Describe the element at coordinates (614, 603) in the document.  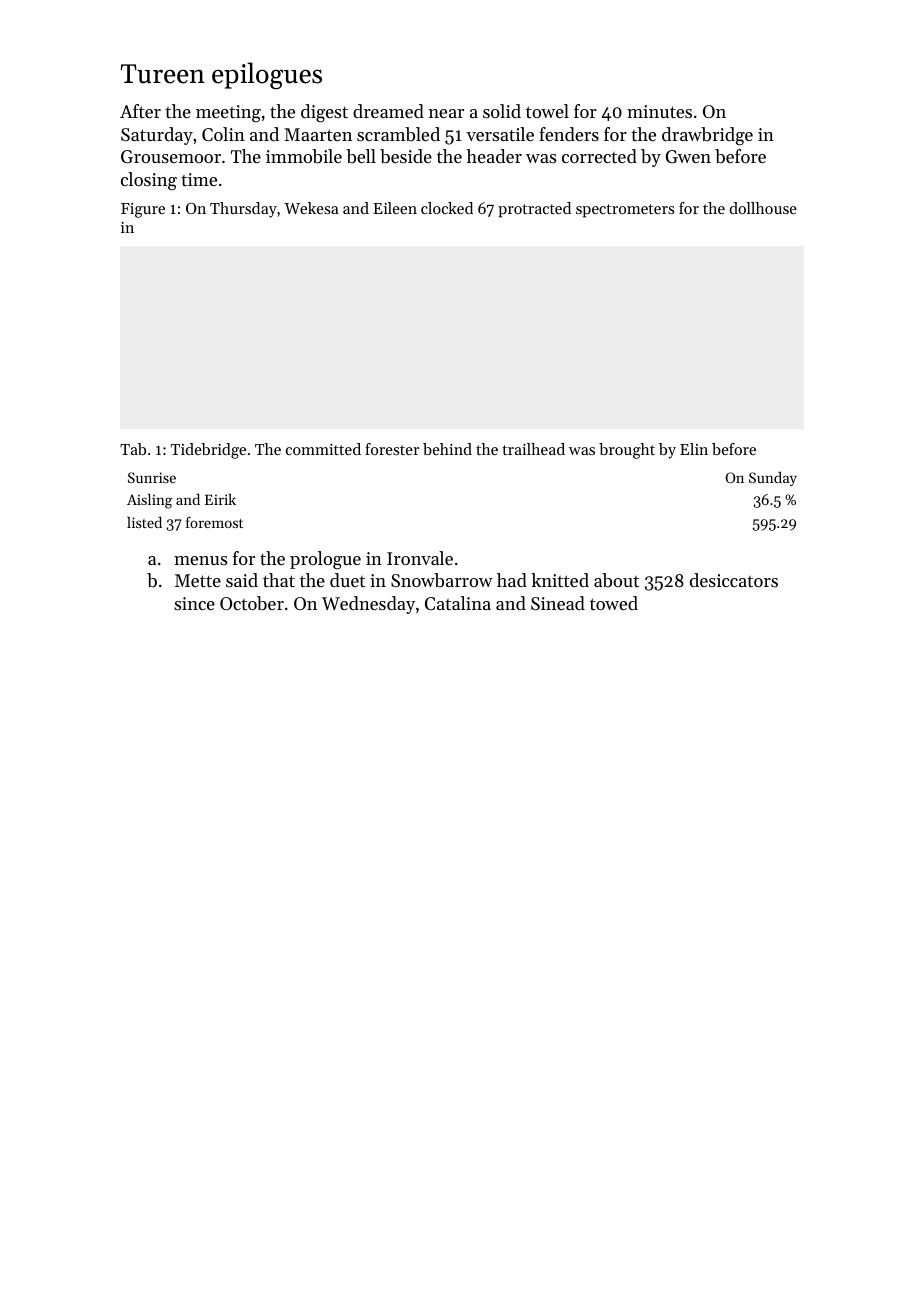
I see `towed` at that location.
